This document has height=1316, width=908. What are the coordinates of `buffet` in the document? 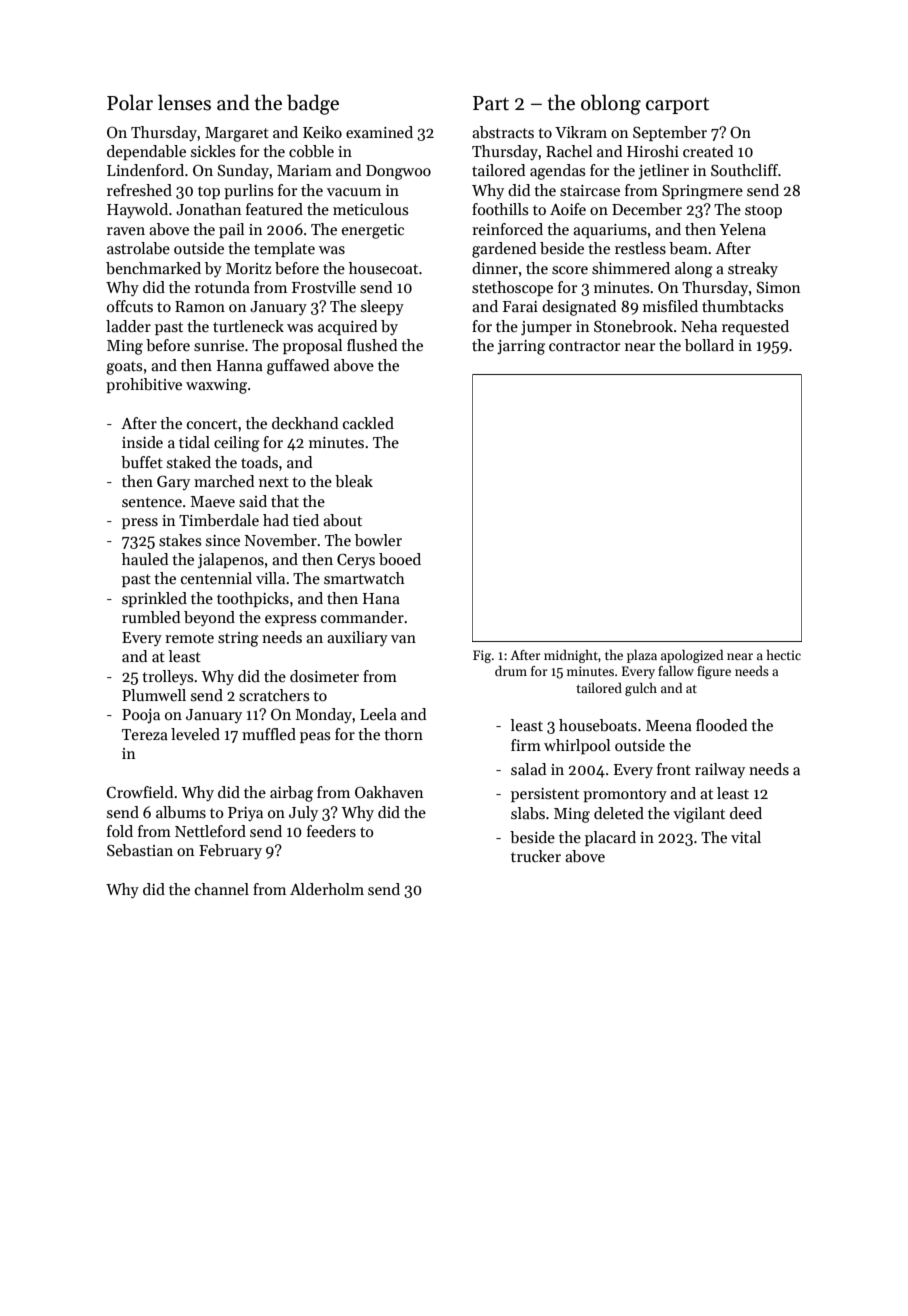 It's located at (142, 462).
